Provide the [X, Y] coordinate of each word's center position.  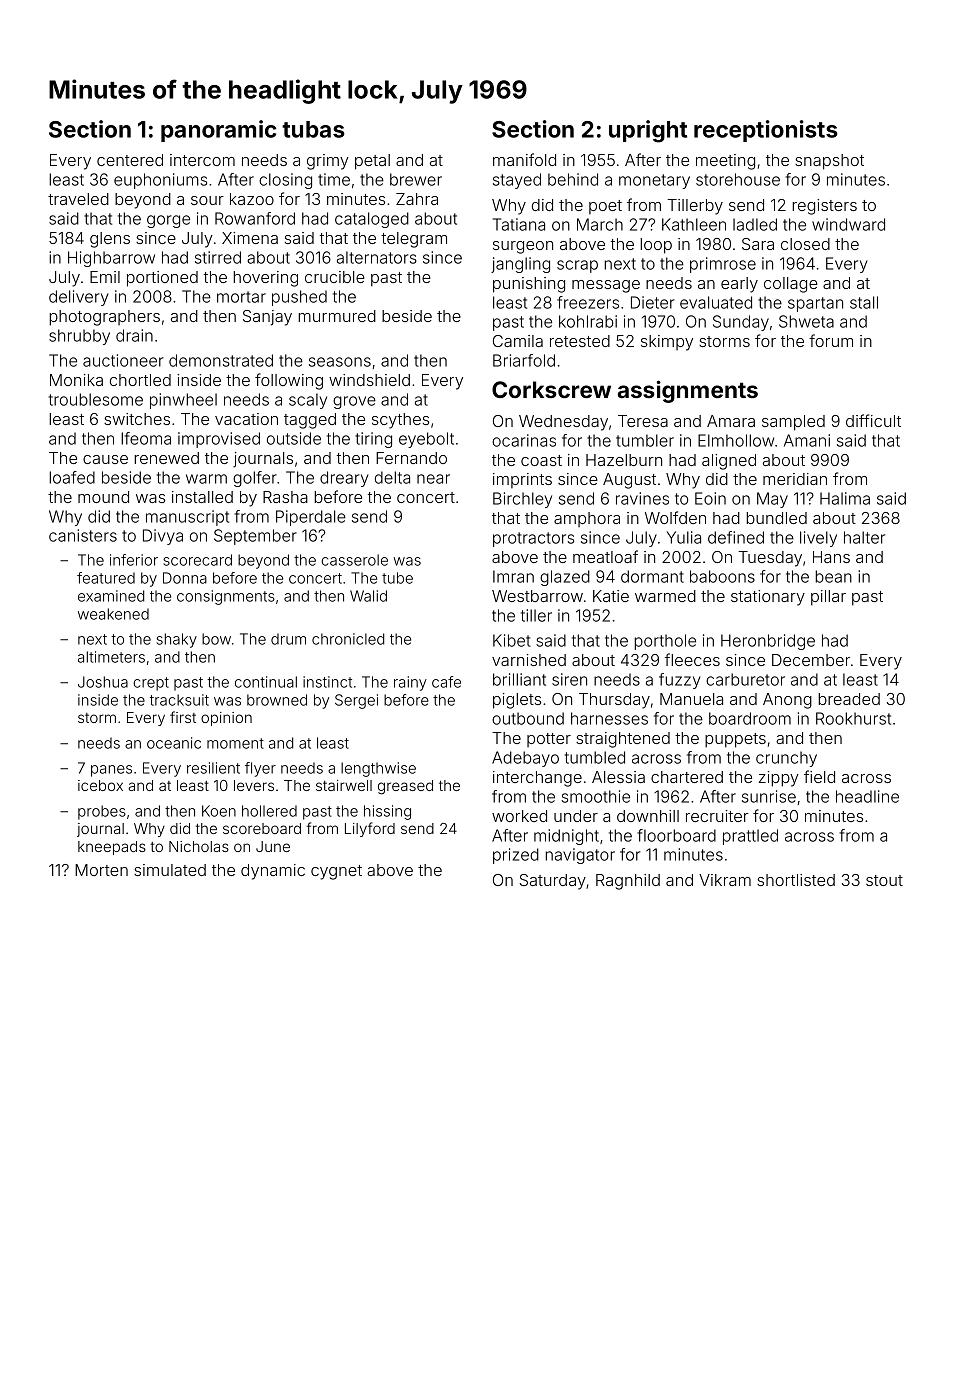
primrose [723, 265]
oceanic [174, 743]
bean [833, 576]
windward [848, 224]
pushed [299, 298]
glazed [565, 578]
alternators [377, 257]
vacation [246, 419]
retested [580, 341]
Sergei [356, 701]
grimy [328, 162]
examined [111, 596]
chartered [687, 777]
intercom [202, 160]
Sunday [741, 323]
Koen [219, 811]
